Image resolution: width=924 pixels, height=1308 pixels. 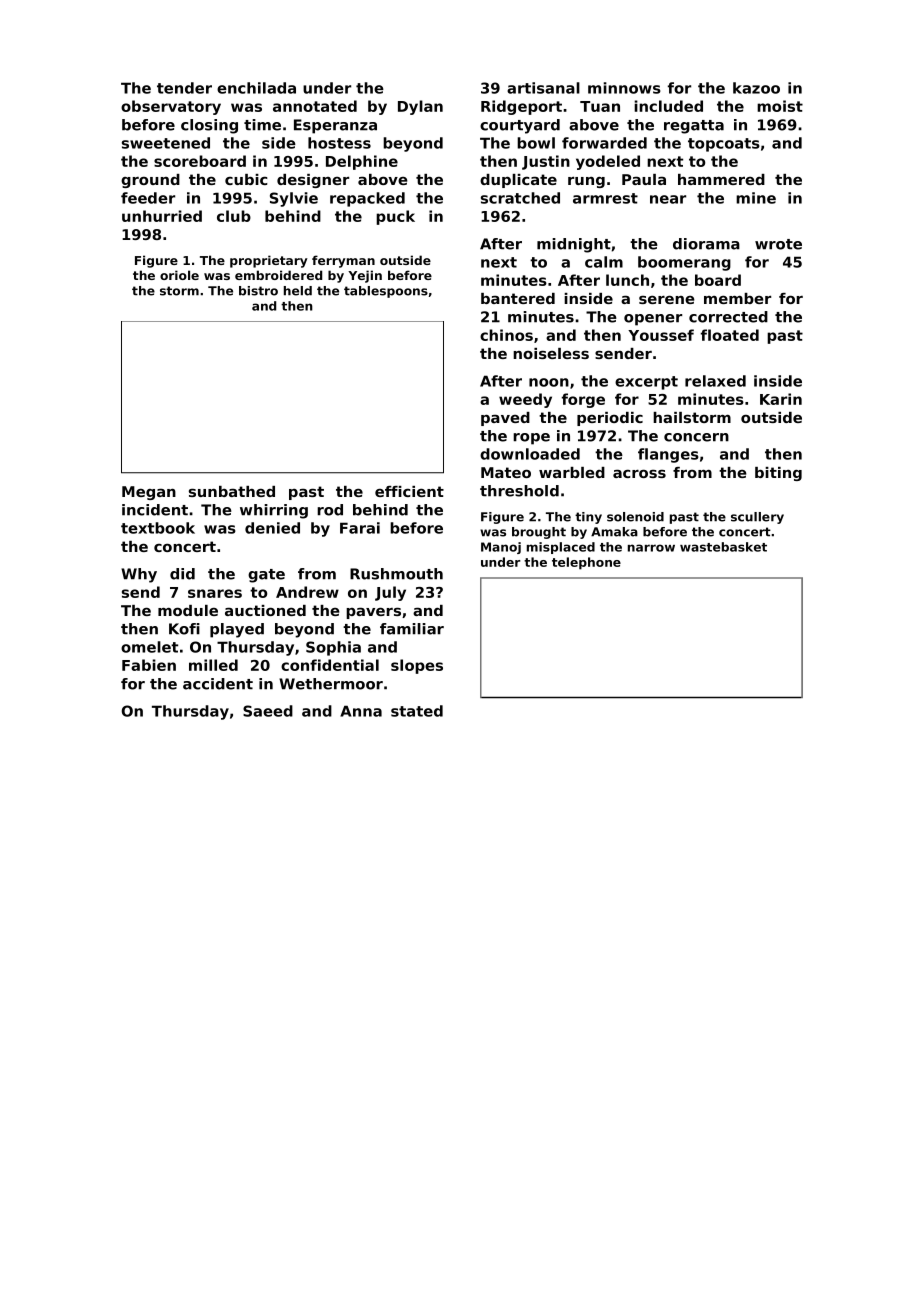 What do you see at coordinates (780, 106) in the screenshot?
I see `moist` at bounding box center [780, 106].
